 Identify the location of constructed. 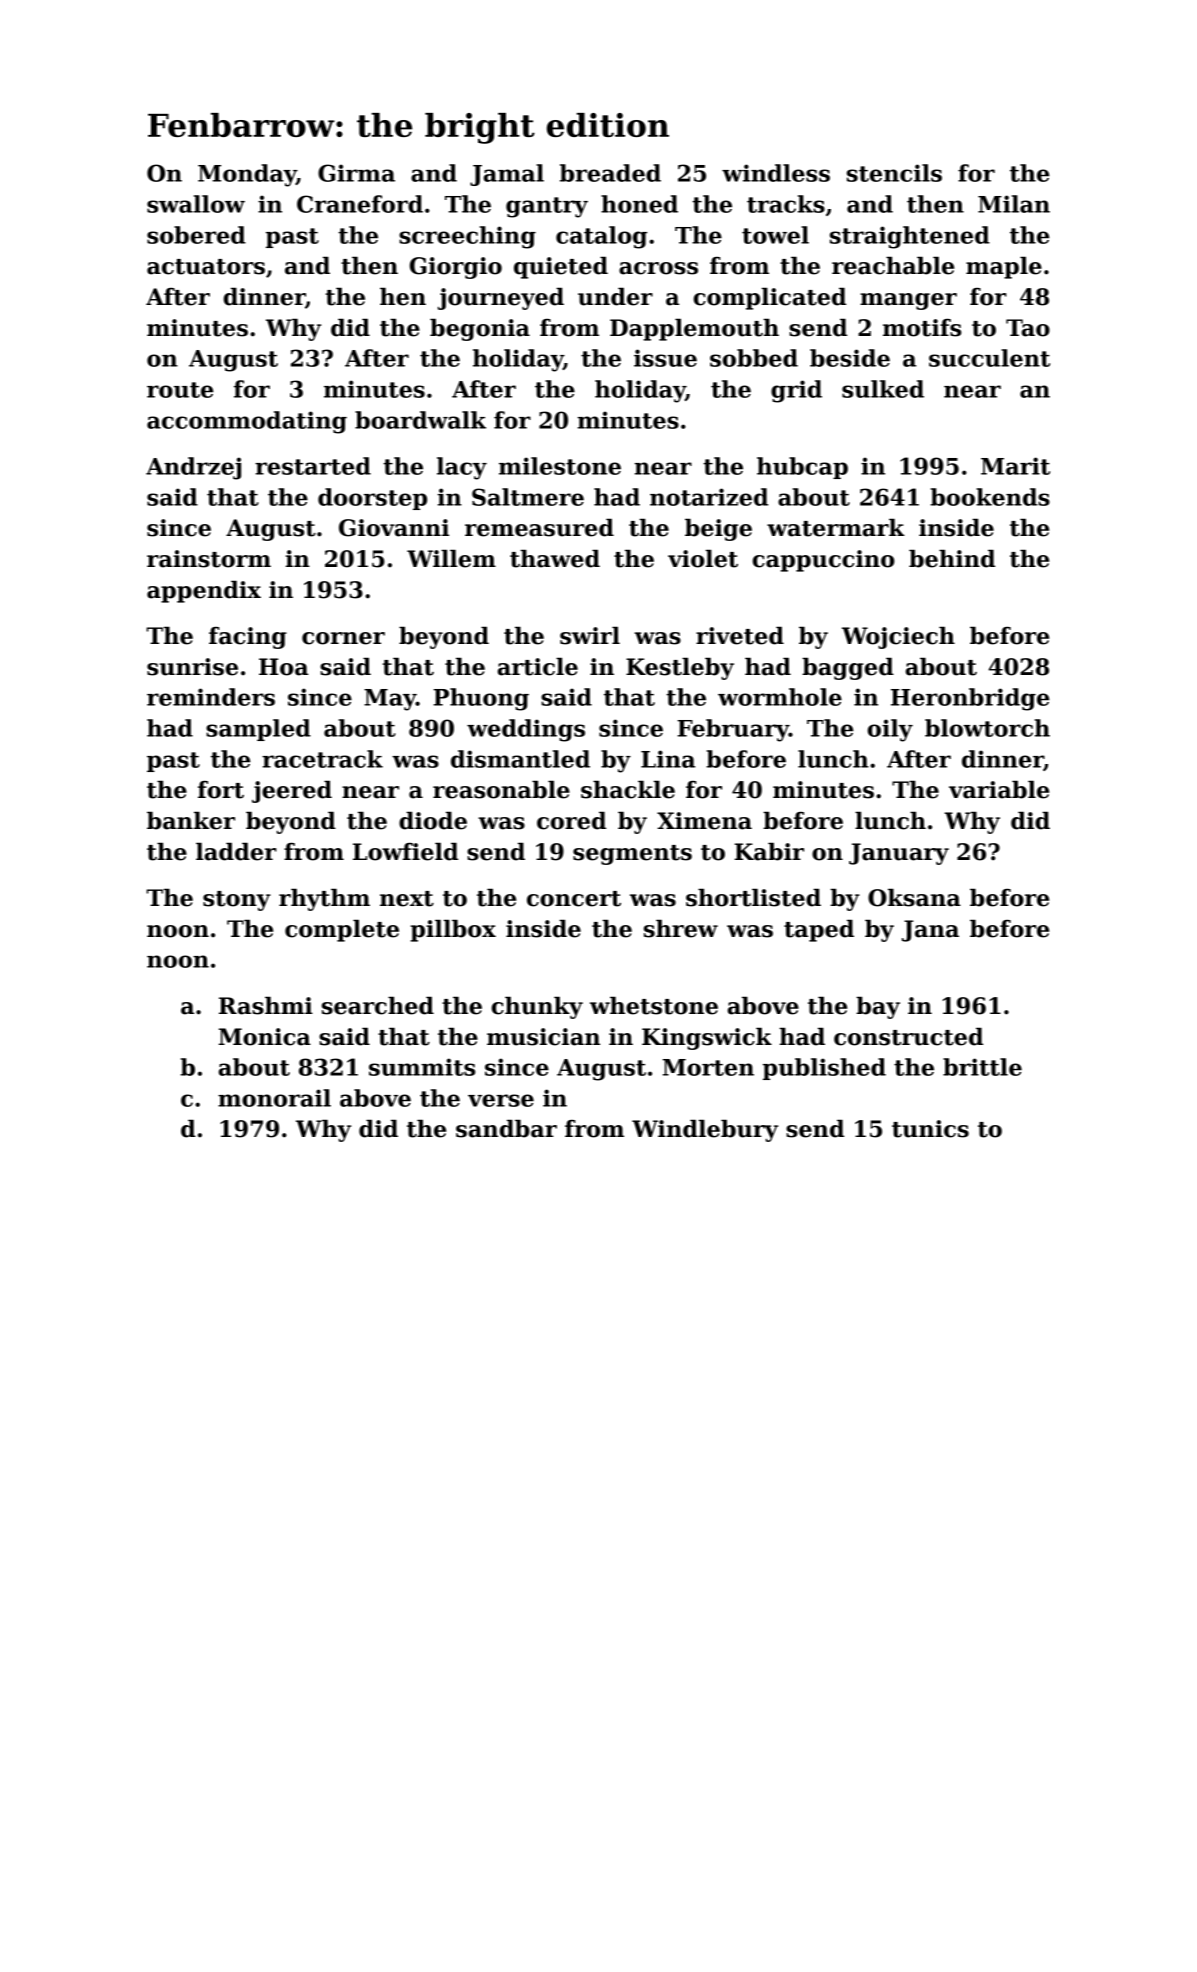
(908, 1037).
